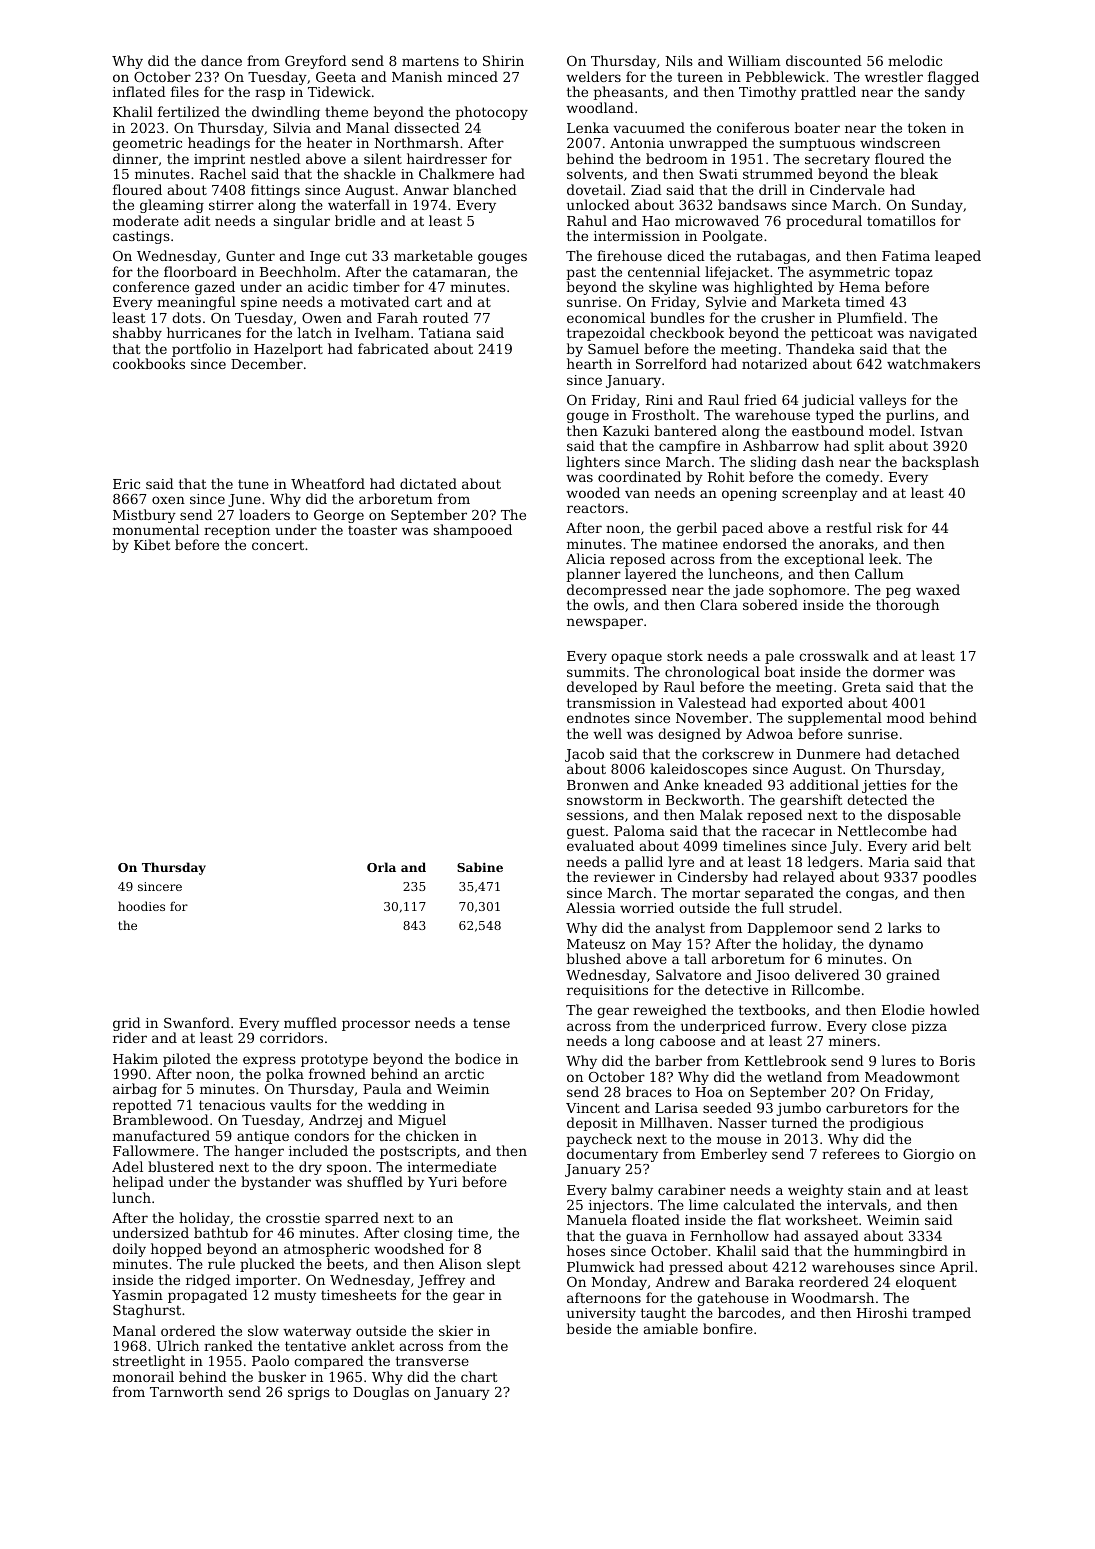 This image has width=1095, height=1549. I want to click on exceptional, so click(824, 560).
